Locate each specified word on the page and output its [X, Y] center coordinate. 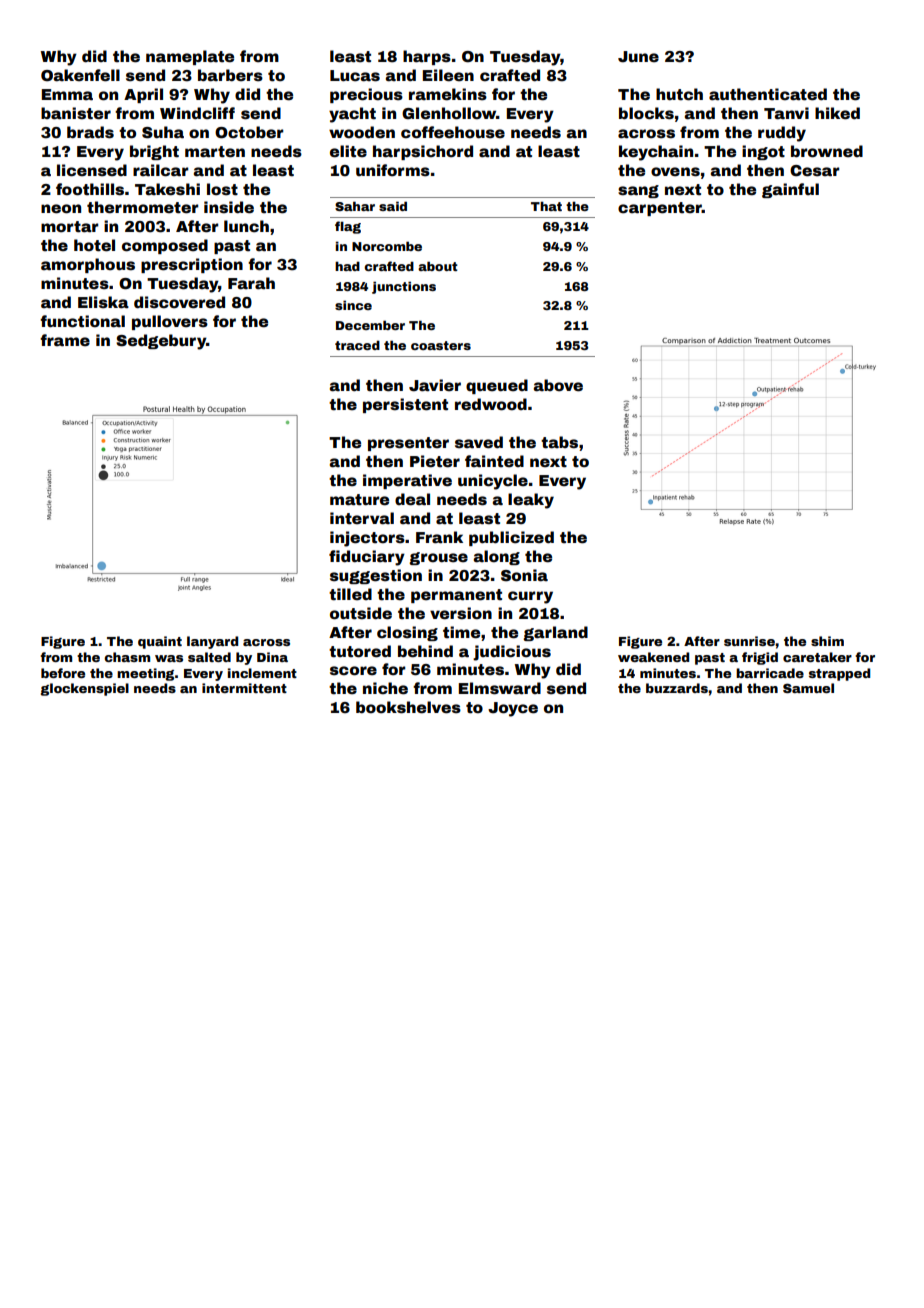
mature [359, 500]
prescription [192, 265]
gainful [790, 190]
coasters [441, 345]
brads [90, 132]
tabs [559, 442]
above [558, 385]
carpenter [660, 209]
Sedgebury [161, 342]
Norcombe [387, 246]
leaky [531, 501]
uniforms [393, 170]
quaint [160, 642]
